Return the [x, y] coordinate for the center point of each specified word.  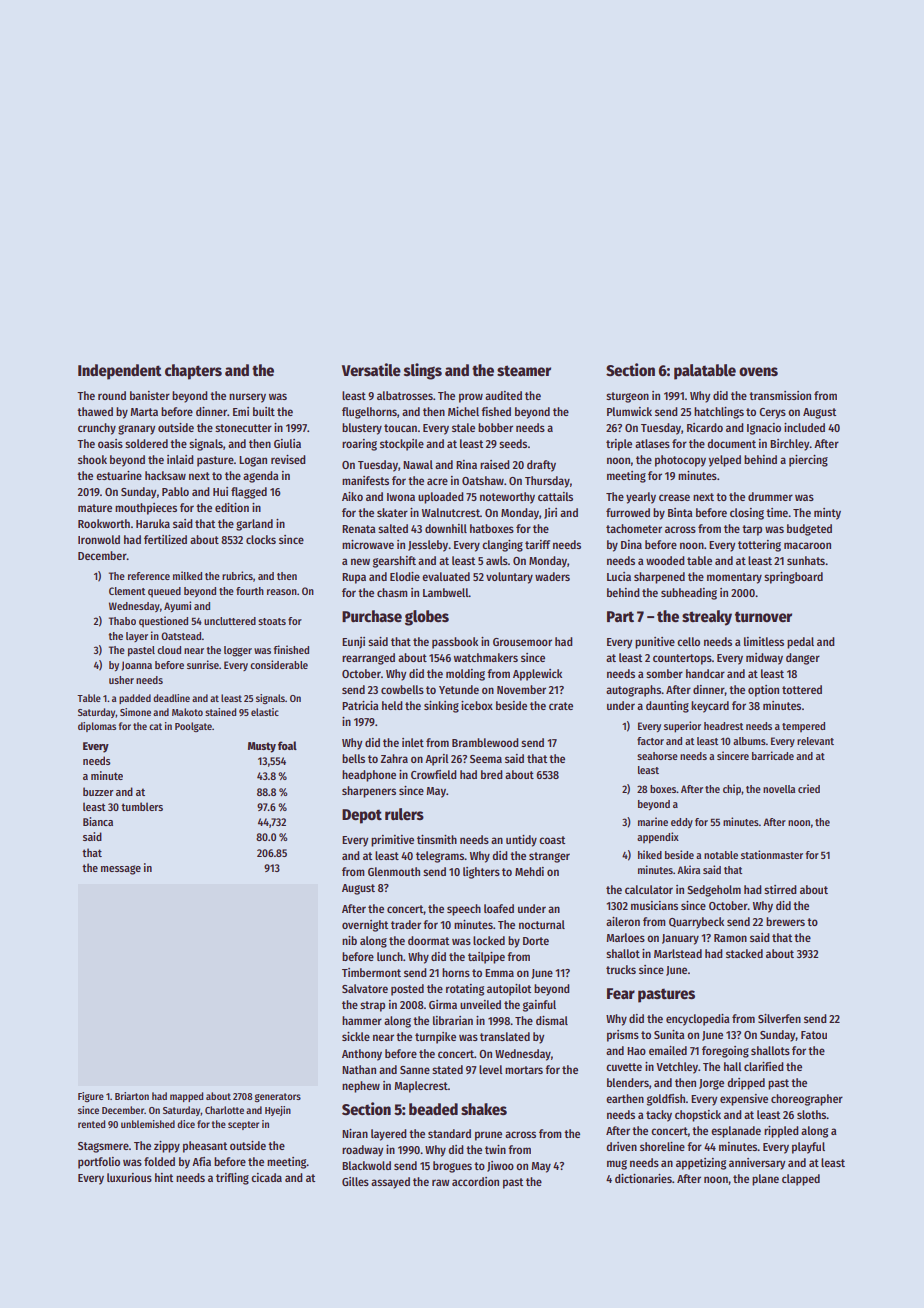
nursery [247, 398]
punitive [655, 643]
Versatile [371, 370]
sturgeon [627, 397]
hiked [650, 854]
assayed [390, 1183]
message [121, 870]
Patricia [360, 705]
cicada [266, 1177]
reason [282, 592]
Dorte [536, 941]
